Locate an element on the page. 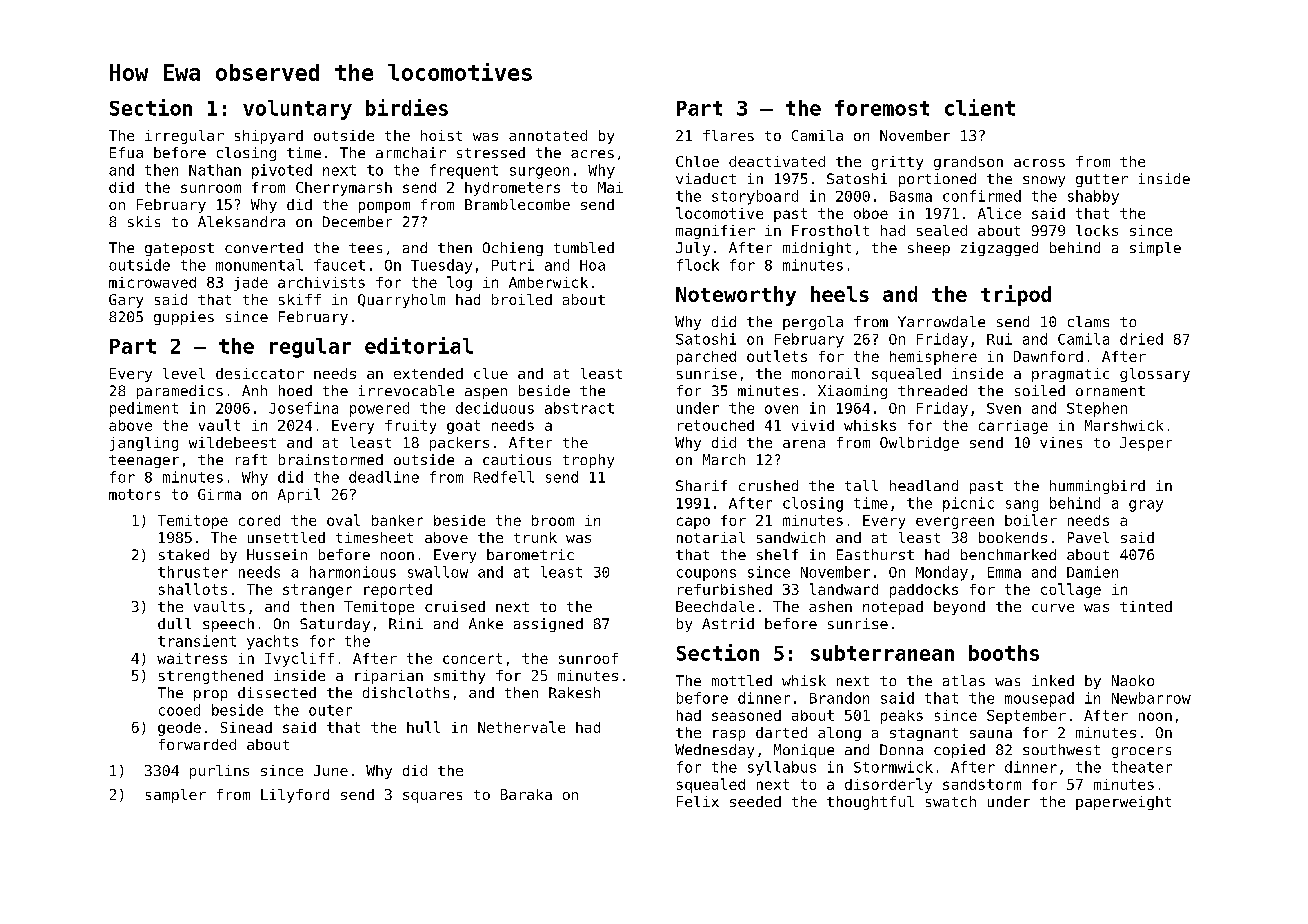 The image size is (1308, 924). broiled is located at coordinates (522, 299).
